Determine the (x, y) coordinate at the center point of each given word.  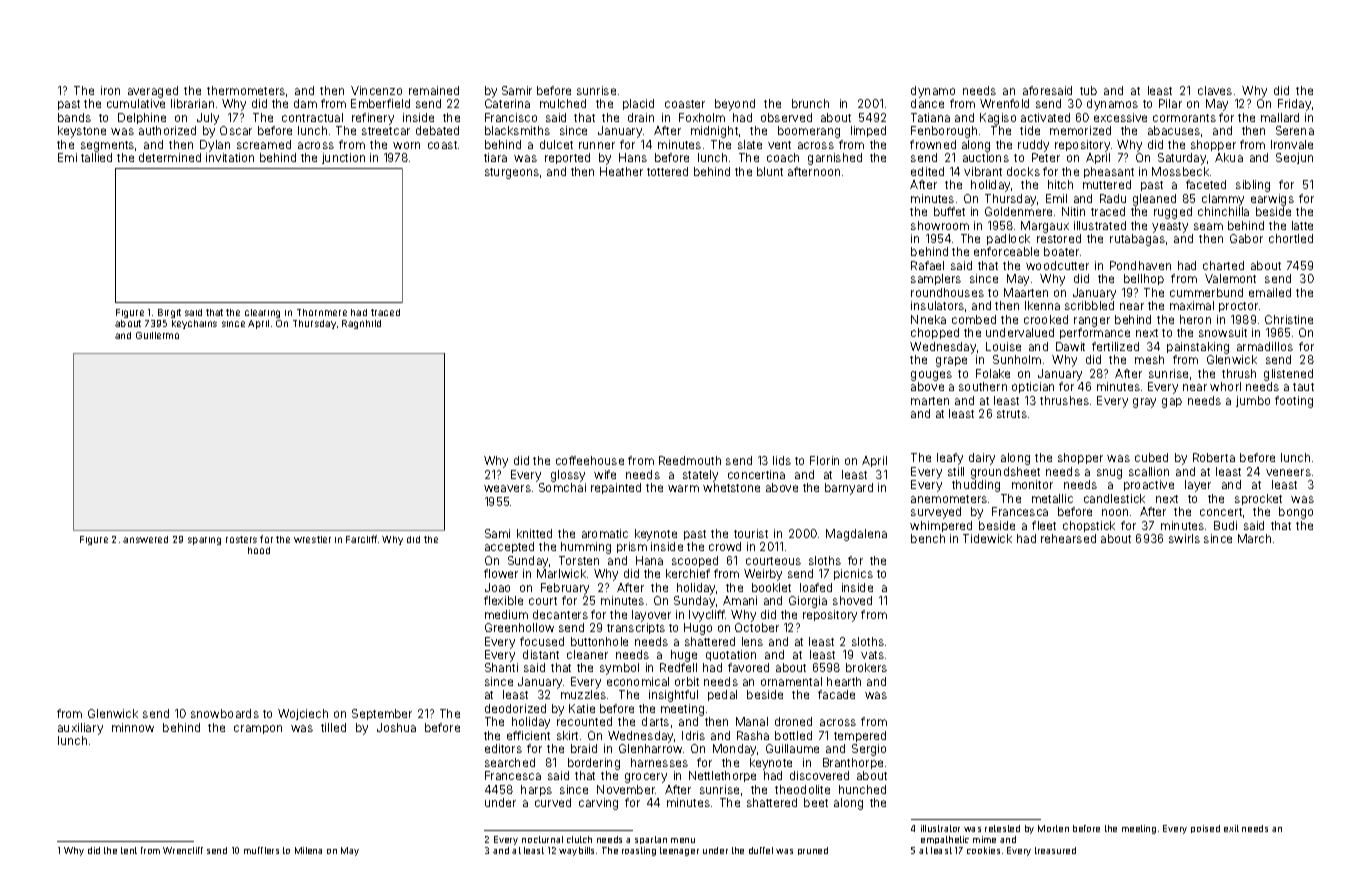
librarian (192, 103)
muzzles (583, 694)
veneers (1288, 472)
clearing (262, 313)
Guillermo (157, 335)
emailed (1270, 292)
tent (129, 850)
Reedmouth (690, 460)
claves (1215, 90)
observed (786, 117)
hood (259, 550)
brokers (866, 667)
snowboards (225, 713)
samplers (936, 279)
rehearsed (1068, 538)
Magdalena (856, 535)
